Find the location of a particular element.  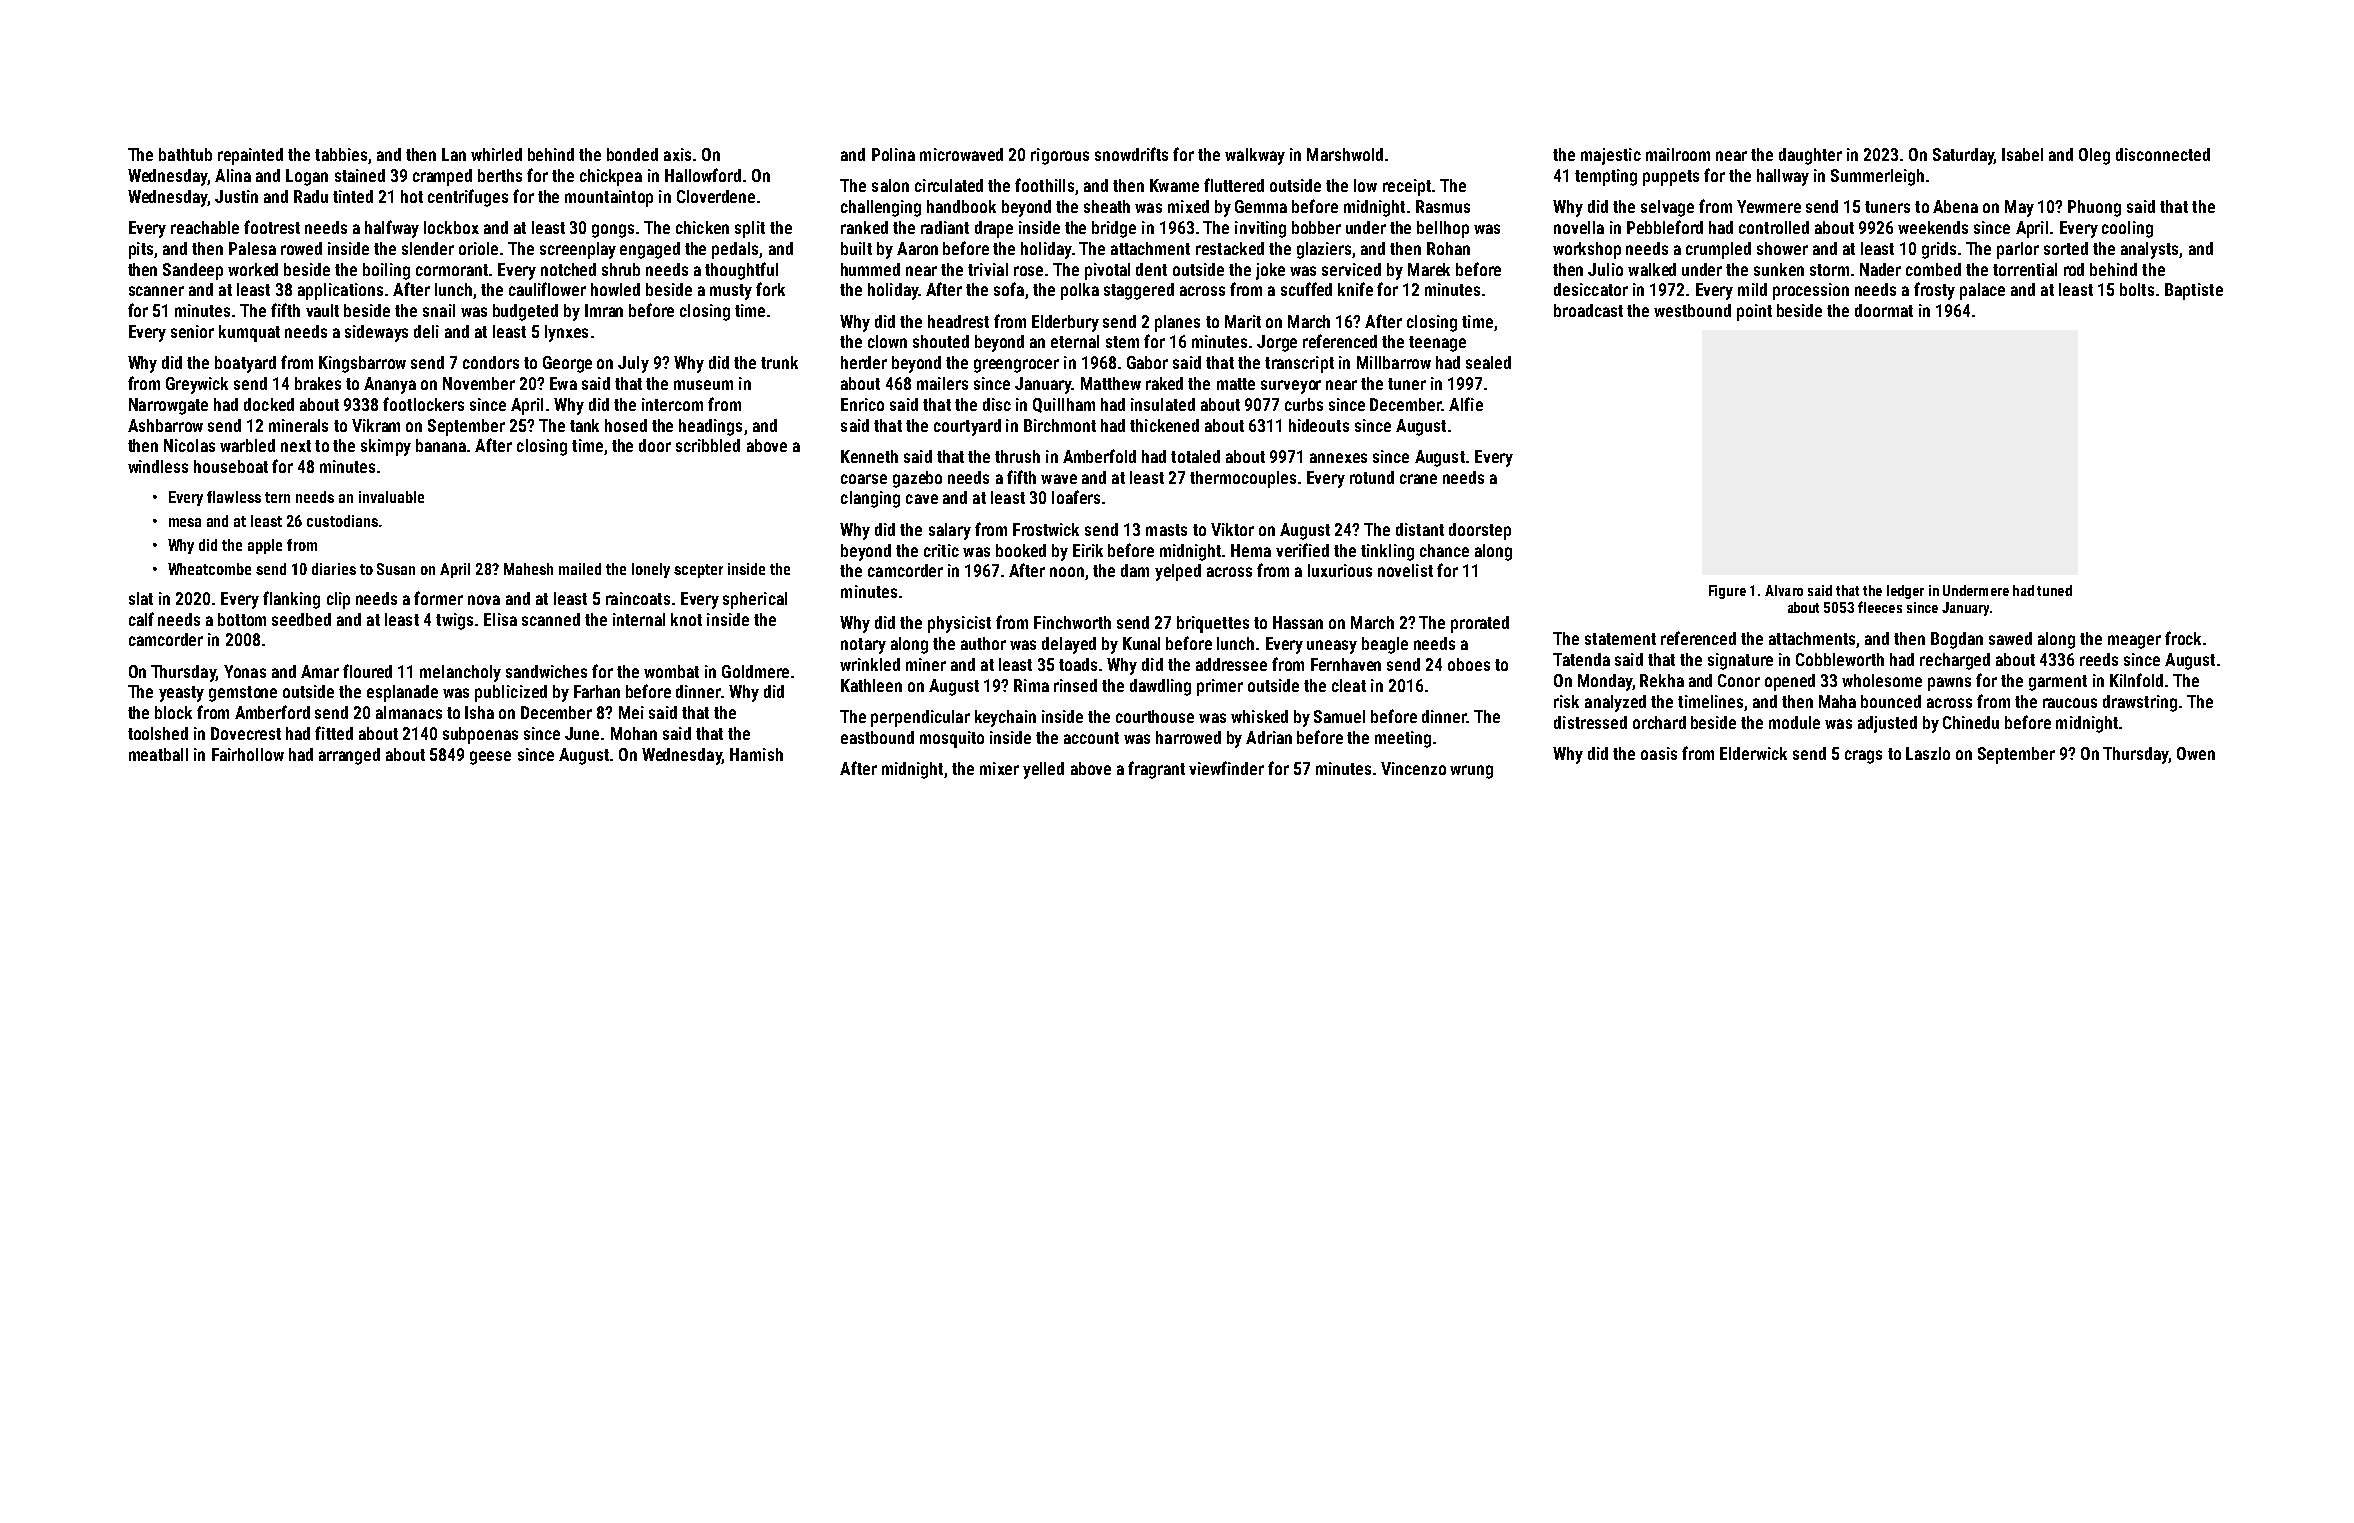

point is located at coordinates (1754, 312).
